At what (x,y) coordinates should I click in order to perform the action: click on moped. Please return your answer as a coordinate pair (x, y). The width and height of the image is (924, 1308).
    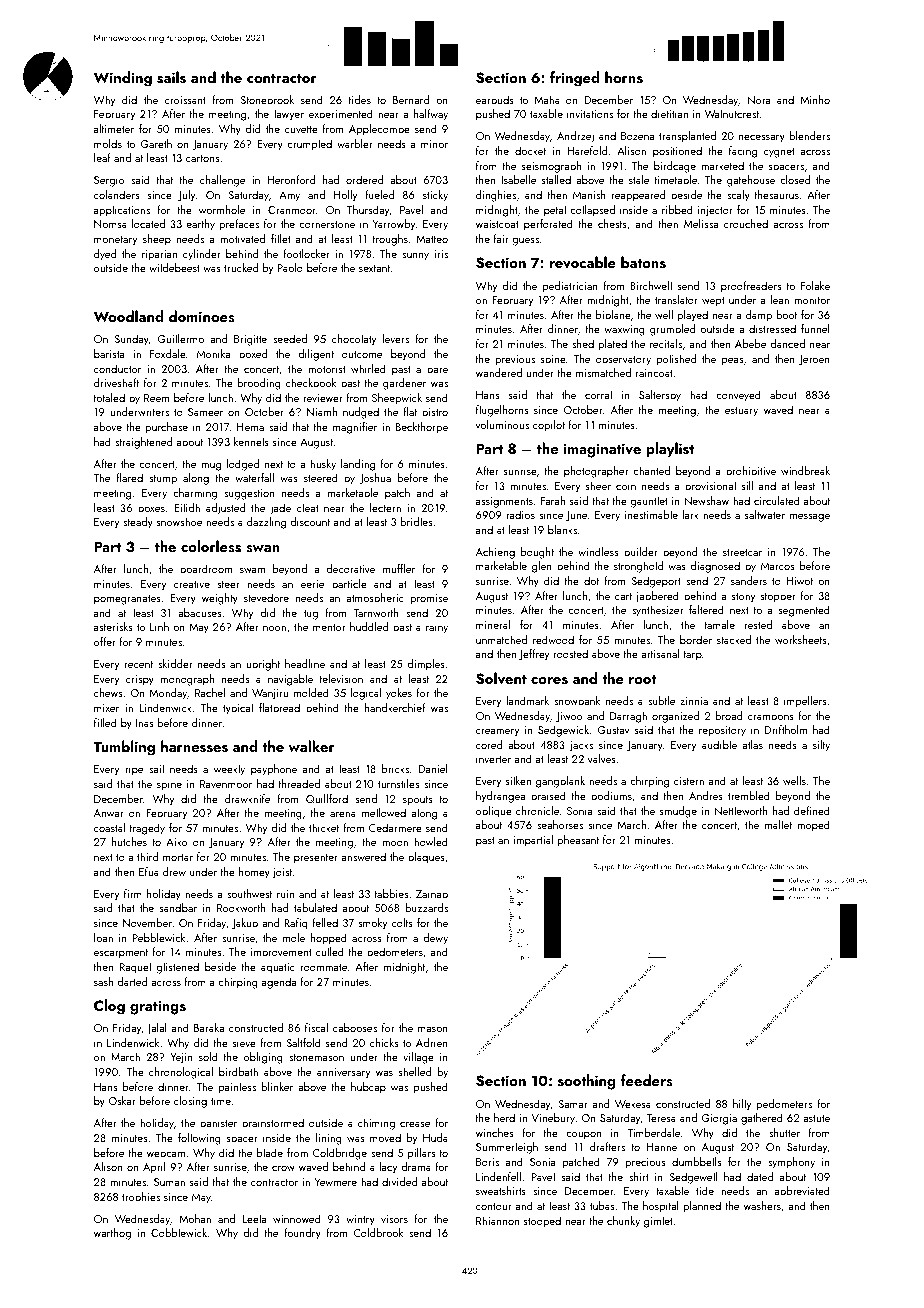
    Looking at the image, I should click on (813, 826).
